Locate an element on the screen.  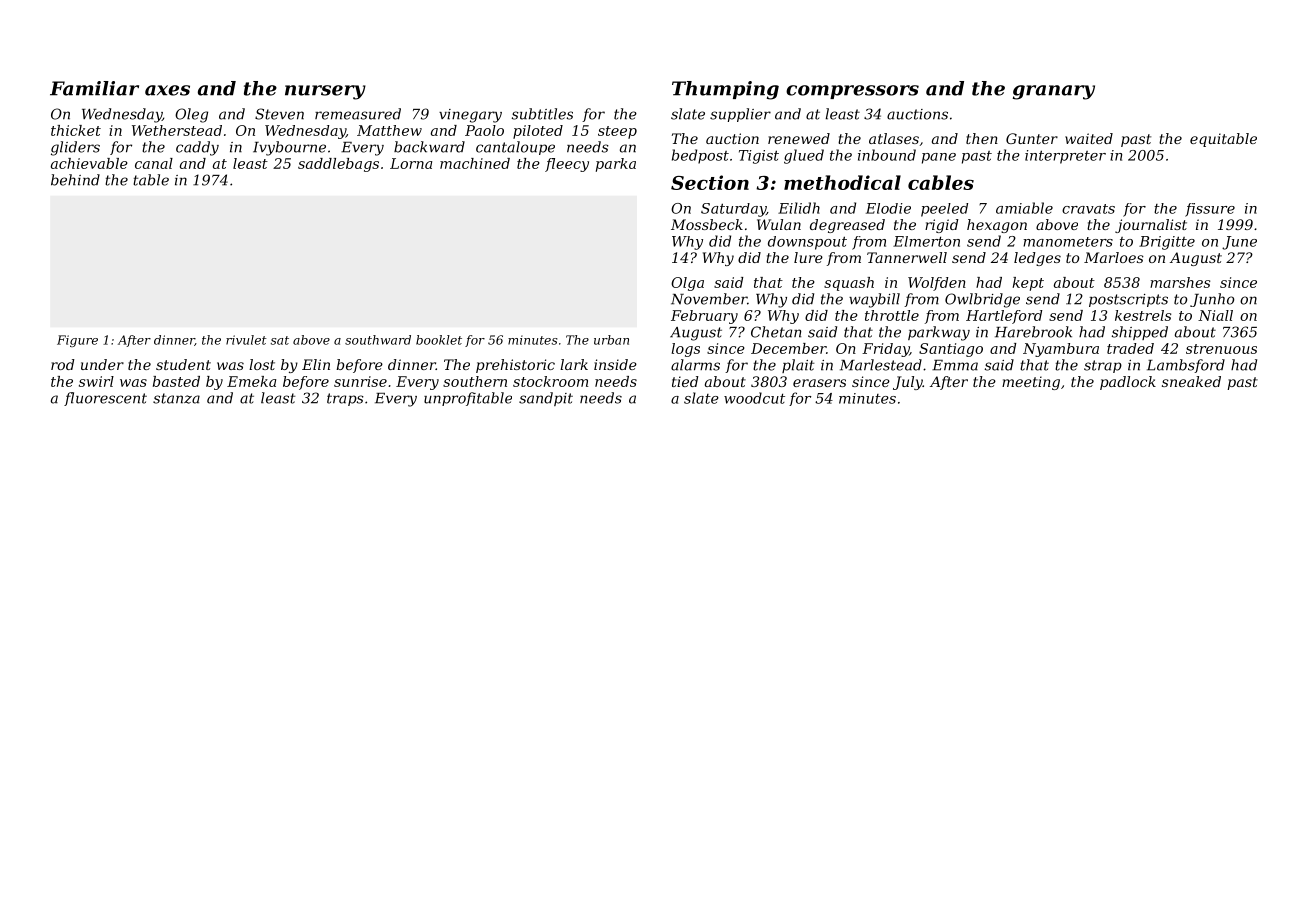
behind is located at coordinates (75, 180).
